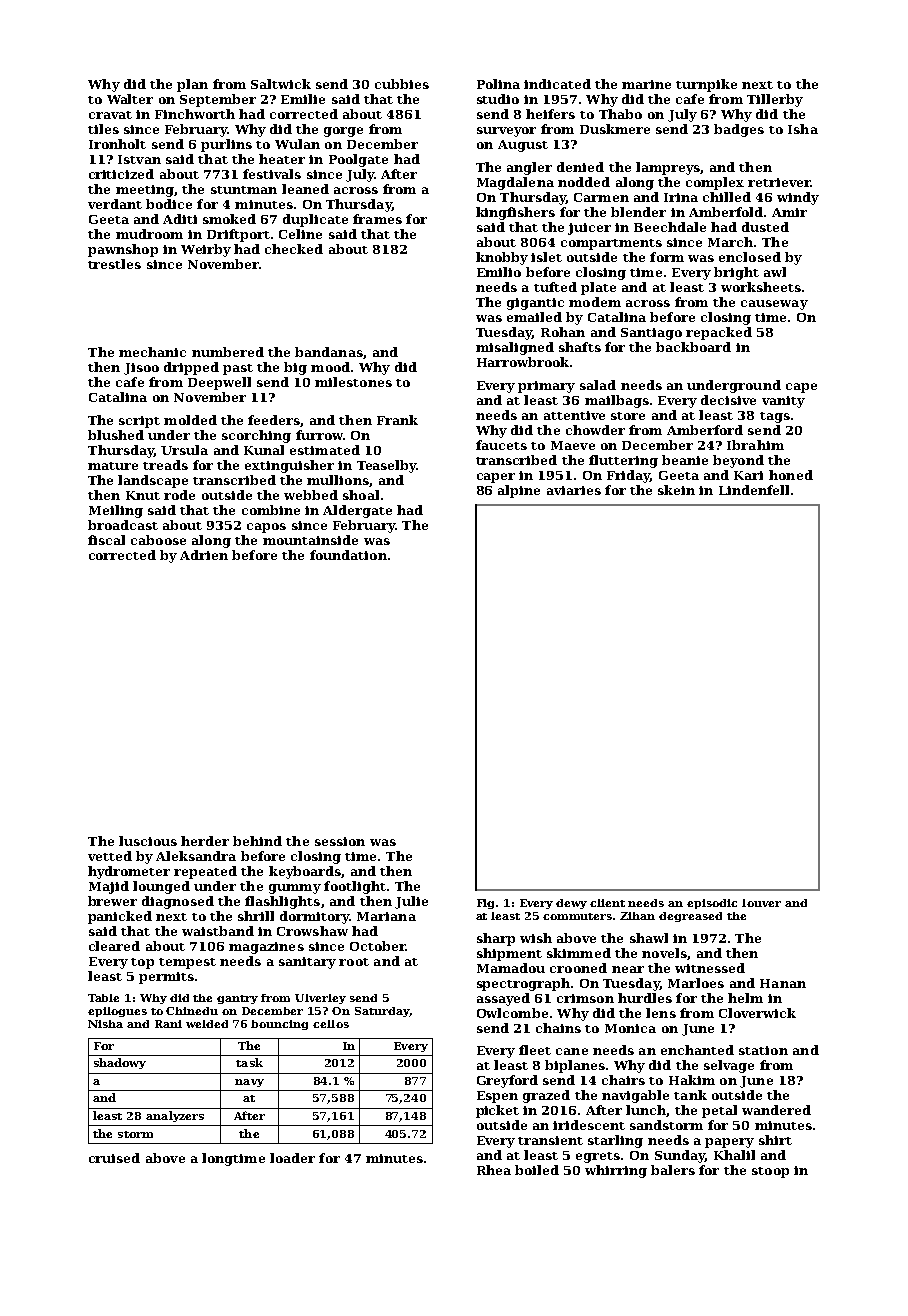 Image resolution: width=908 pixels, height=1316 pixels. What do you see at coordinates (237, 999) in the screenshot?
I see `gantry` at bounding box center [237, 999].
